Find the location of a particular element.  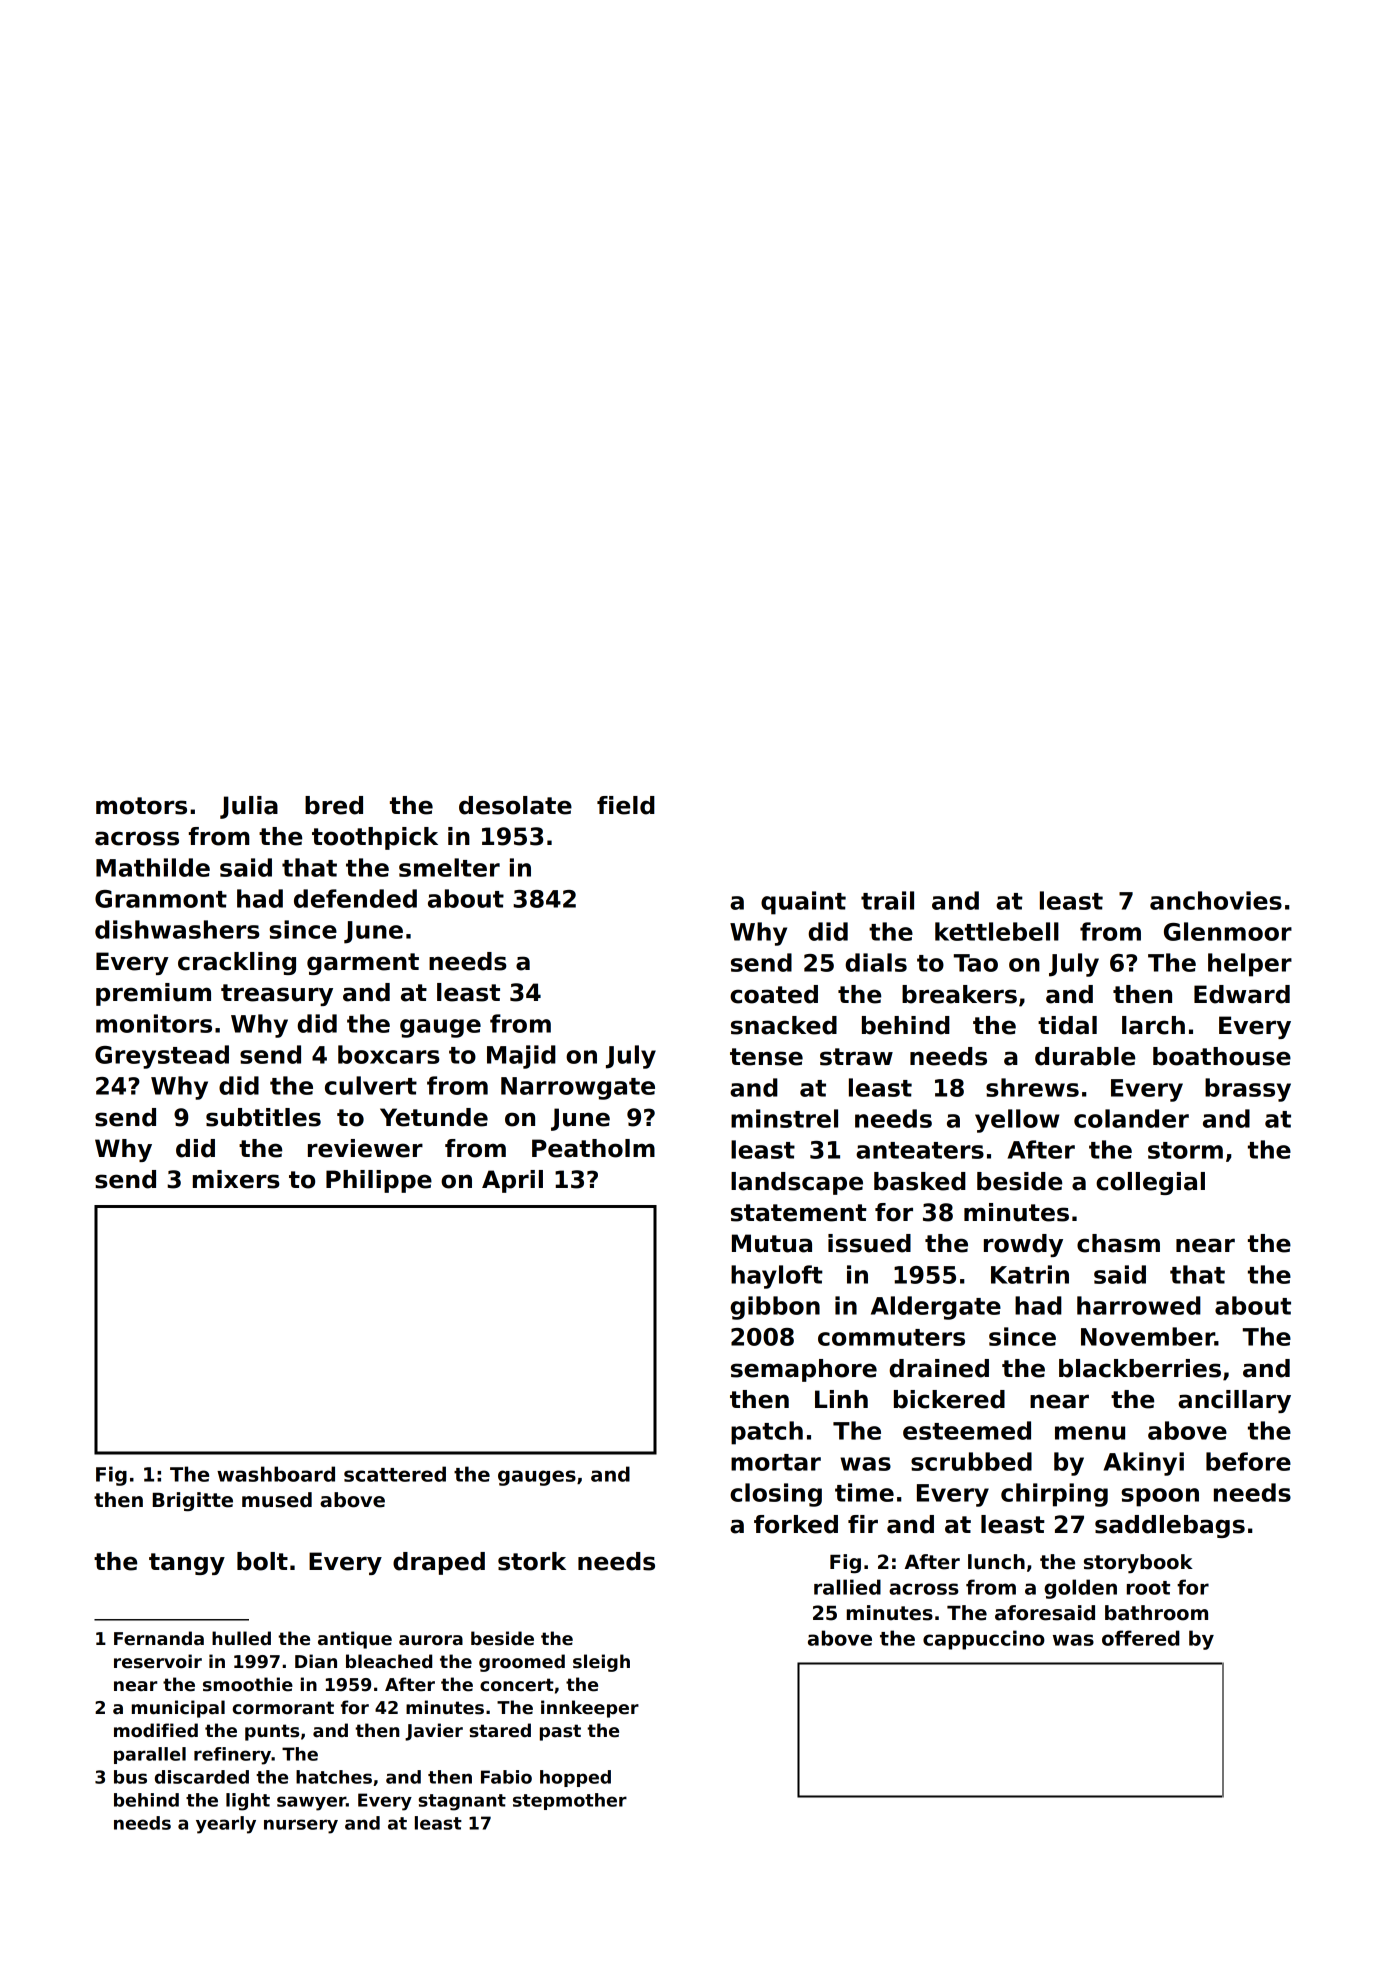

subtitles is located at coordinates (263, 1117).
